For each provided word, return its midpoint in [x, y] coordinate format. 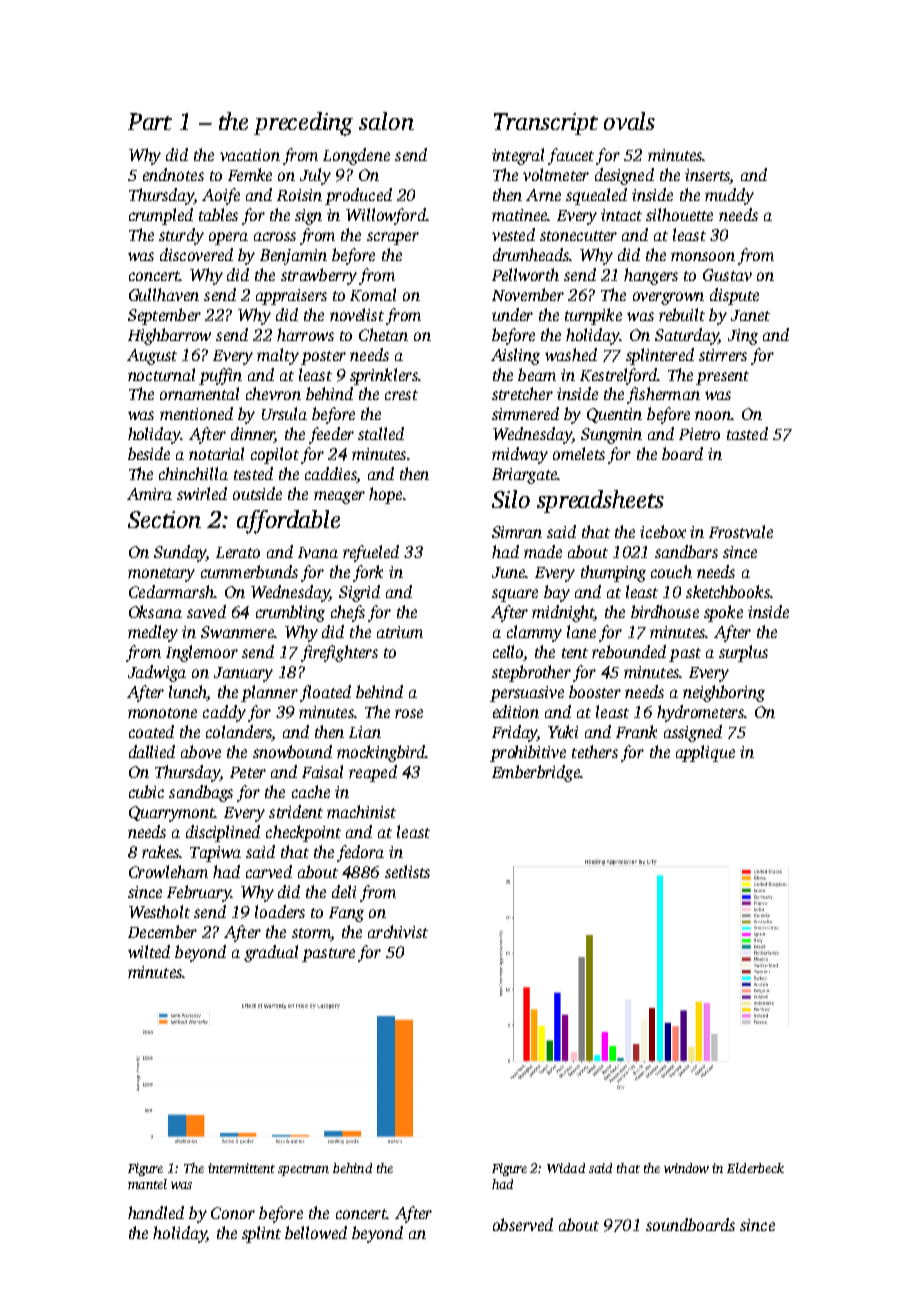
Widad [566, 1168]
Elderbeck [755, 1168]
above [201, 751]
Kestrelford [619, 376]
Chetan [383, 334]
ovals [629, 121]
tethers [595, 751]
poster [323, 358]
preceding [303, 124]
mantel [147, 1184]
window [686, 1168]
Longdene [356, 156]
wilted [149, 951]
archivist [398, 931]
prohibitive [528, 753]
